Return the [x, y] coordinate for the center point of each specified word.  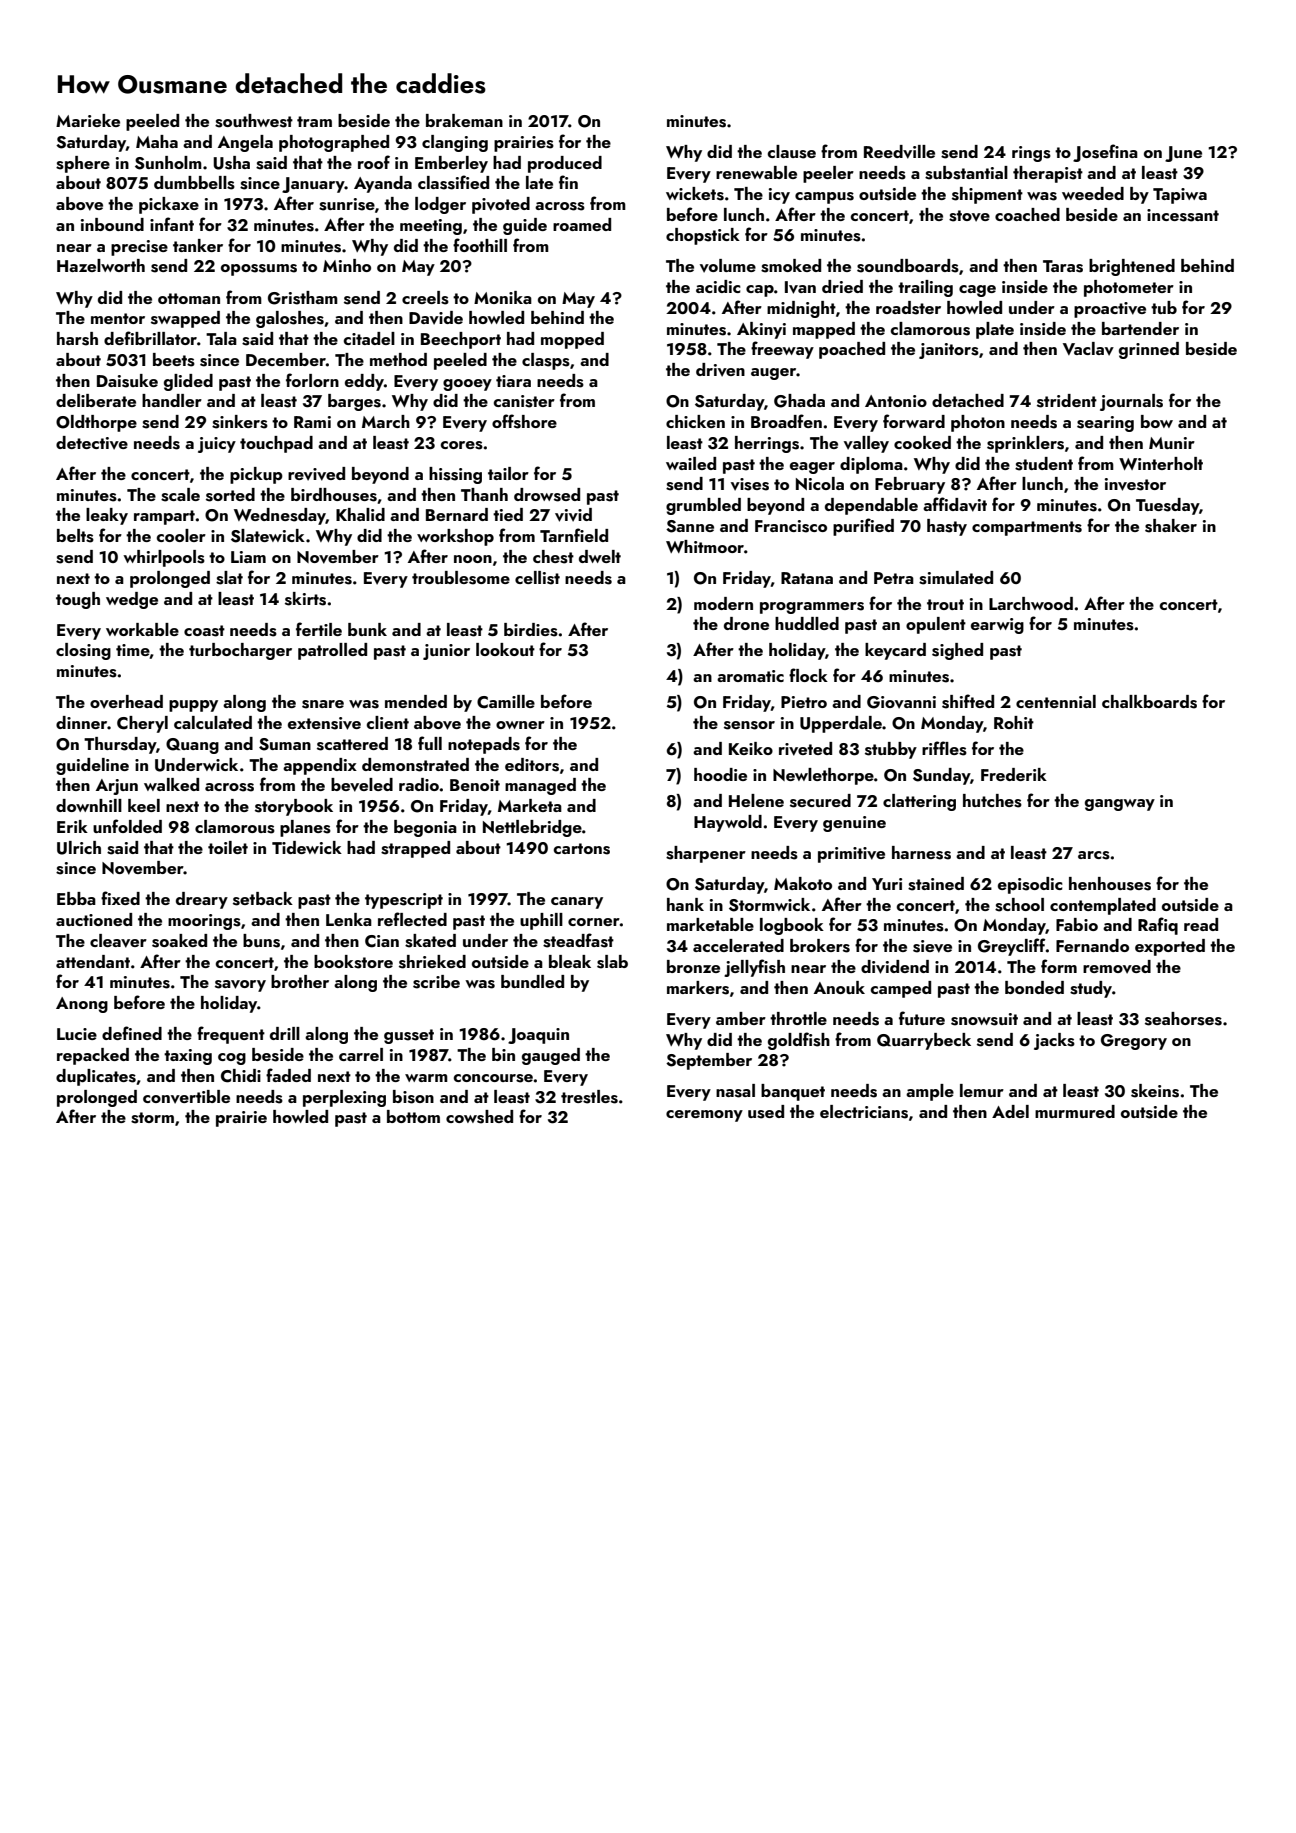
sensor [749, 725]
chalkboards [1149, 702]
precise [139, 248]
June [1183, 154]
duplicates [96, 1077]
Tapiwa [1180, 196]
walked [171, 784]
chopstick [703, 236]
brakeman [464, 120]
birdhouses [334, 495]
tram [314, 121]
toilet [228, 847]
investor [1135, 484]
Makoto [803, 883]
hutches [992, 801]
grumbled [703, 506]
